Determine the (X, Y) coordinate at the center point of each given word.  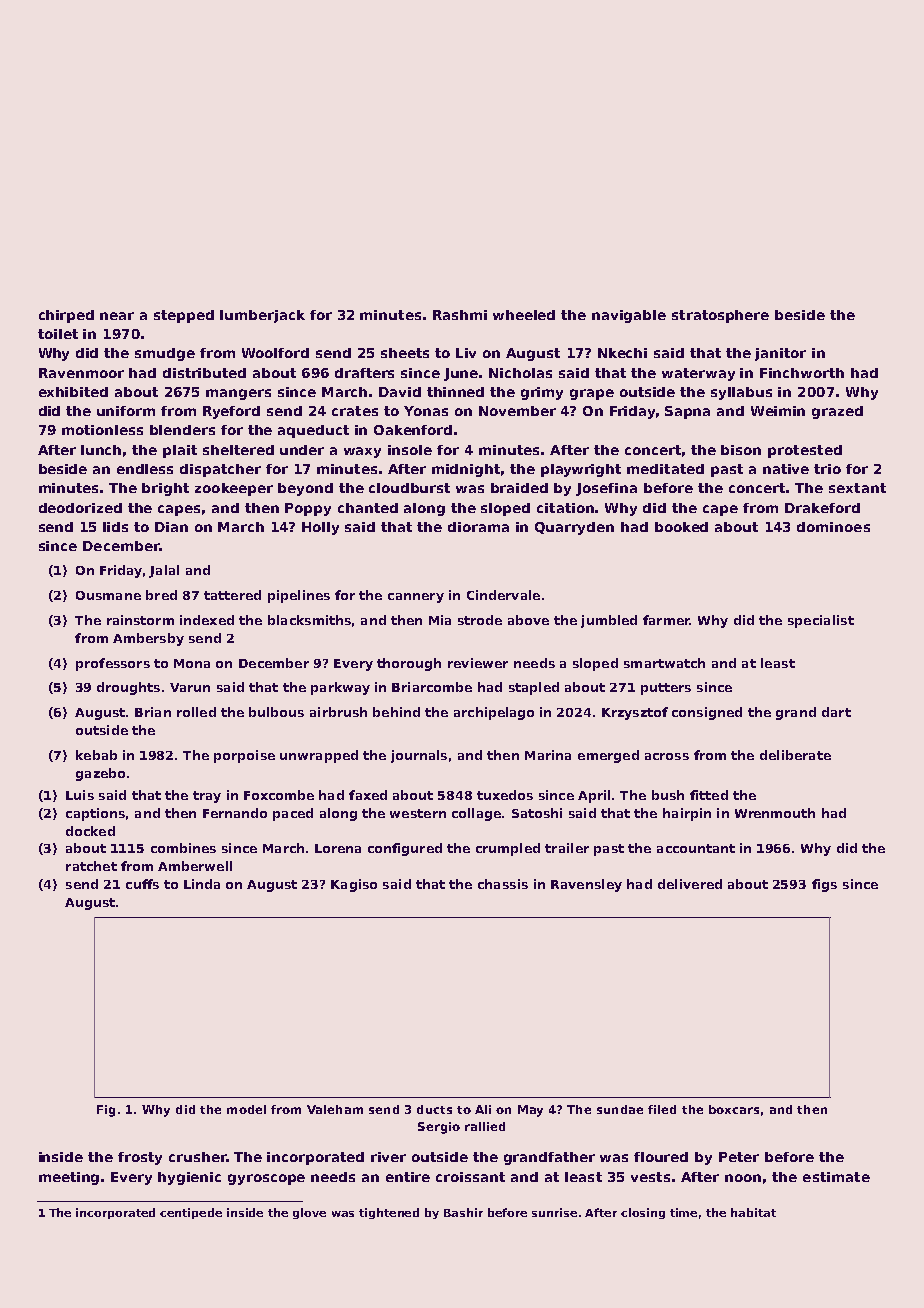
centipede (191, 1213)
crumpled (508, 849)
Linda (202, 884)
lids (115, 527)
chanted (368, 508)
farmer (666, 620)
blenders (182, 430)
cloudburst (409, 488)
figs (824, 885)
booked (681, 527)
